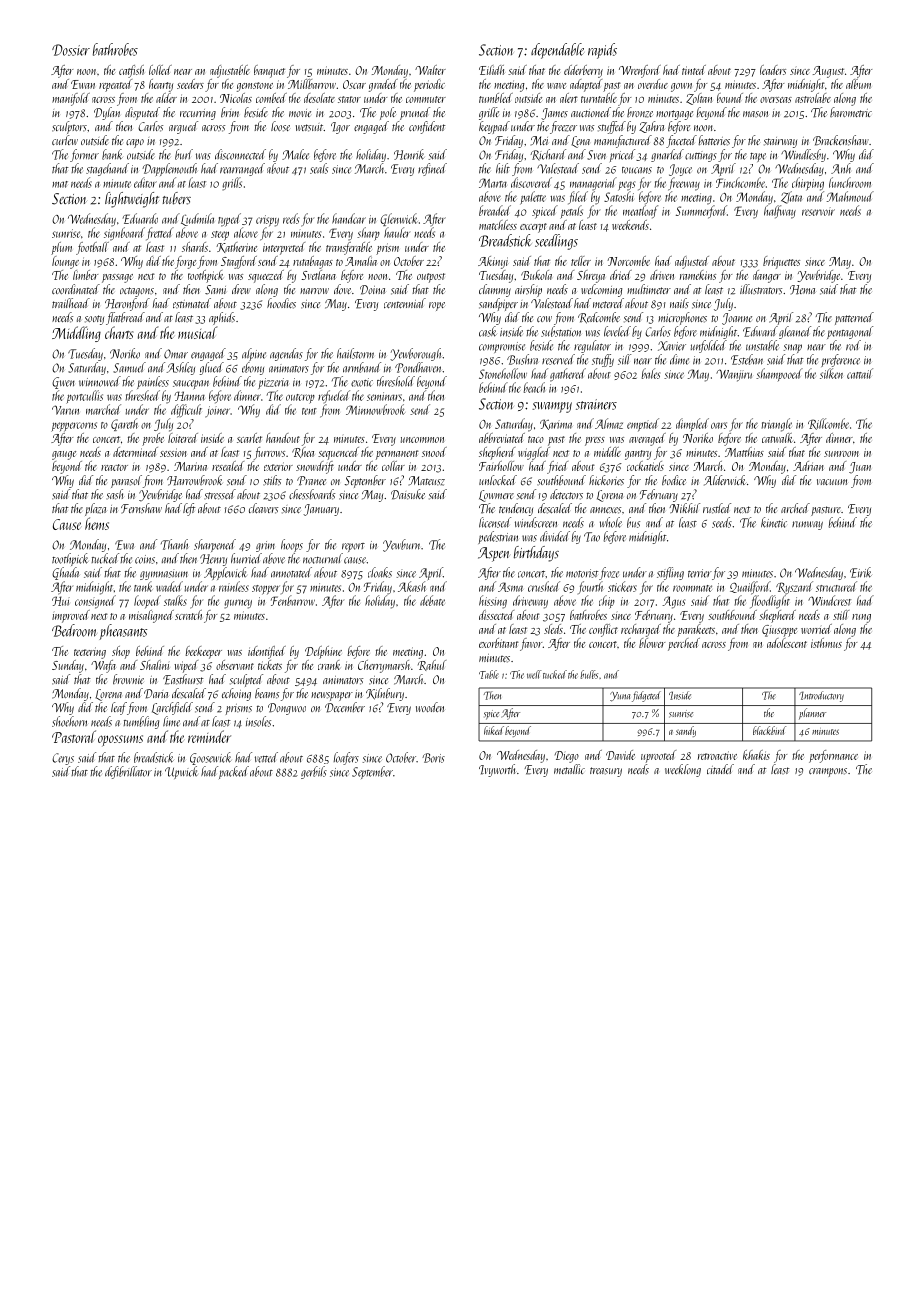 This image has width=924, height=1308. What do you see at coordinates (828, 72) in the image?
I see `August` at bounding box center [828, 72].
